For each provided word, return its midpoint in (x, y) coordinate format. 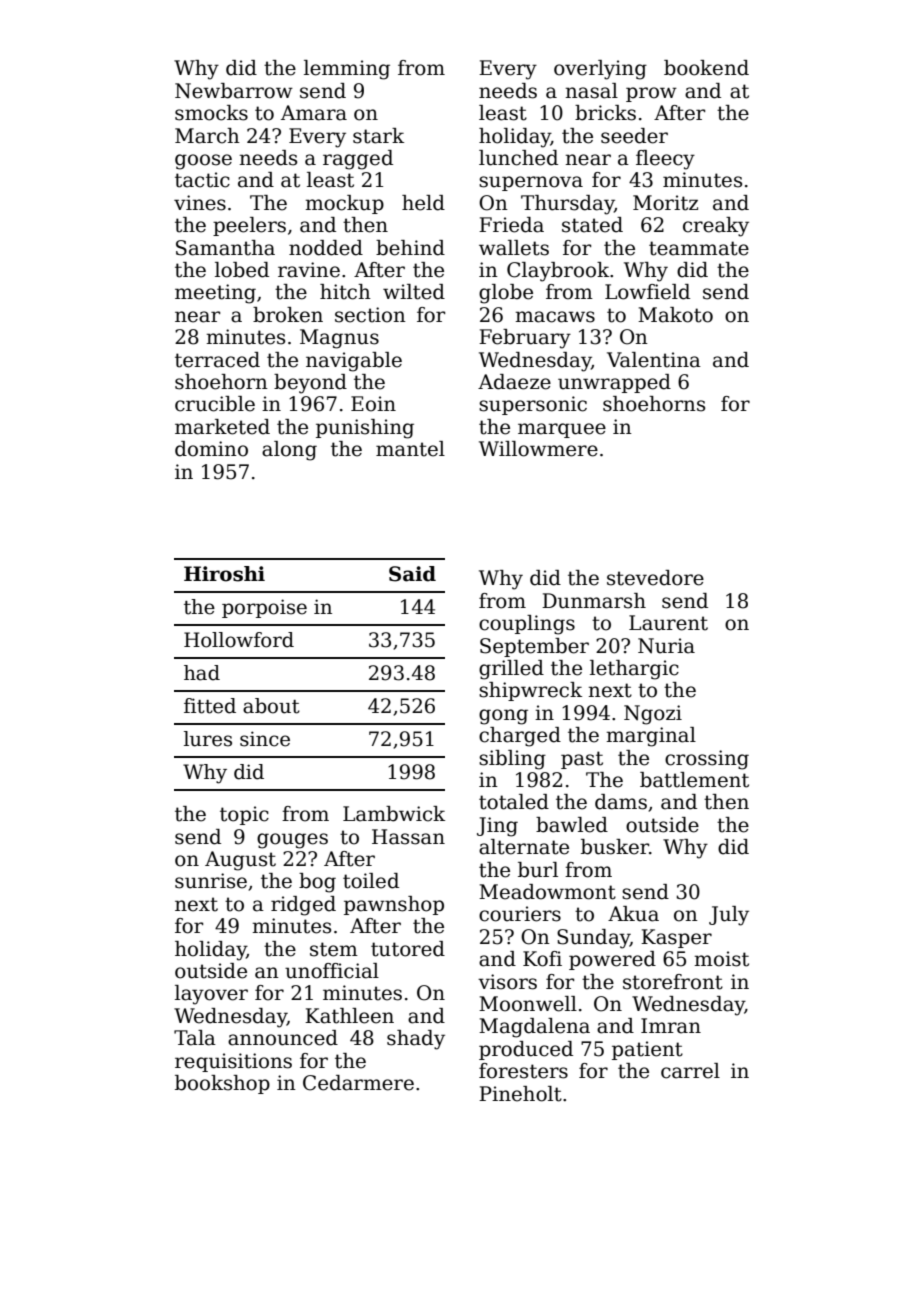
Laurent (668, 623)
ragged (358, 160)
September (534, 647)
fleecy (665, 160)
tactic (202, 180)
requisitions (233, 1062)
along (289, 451)
